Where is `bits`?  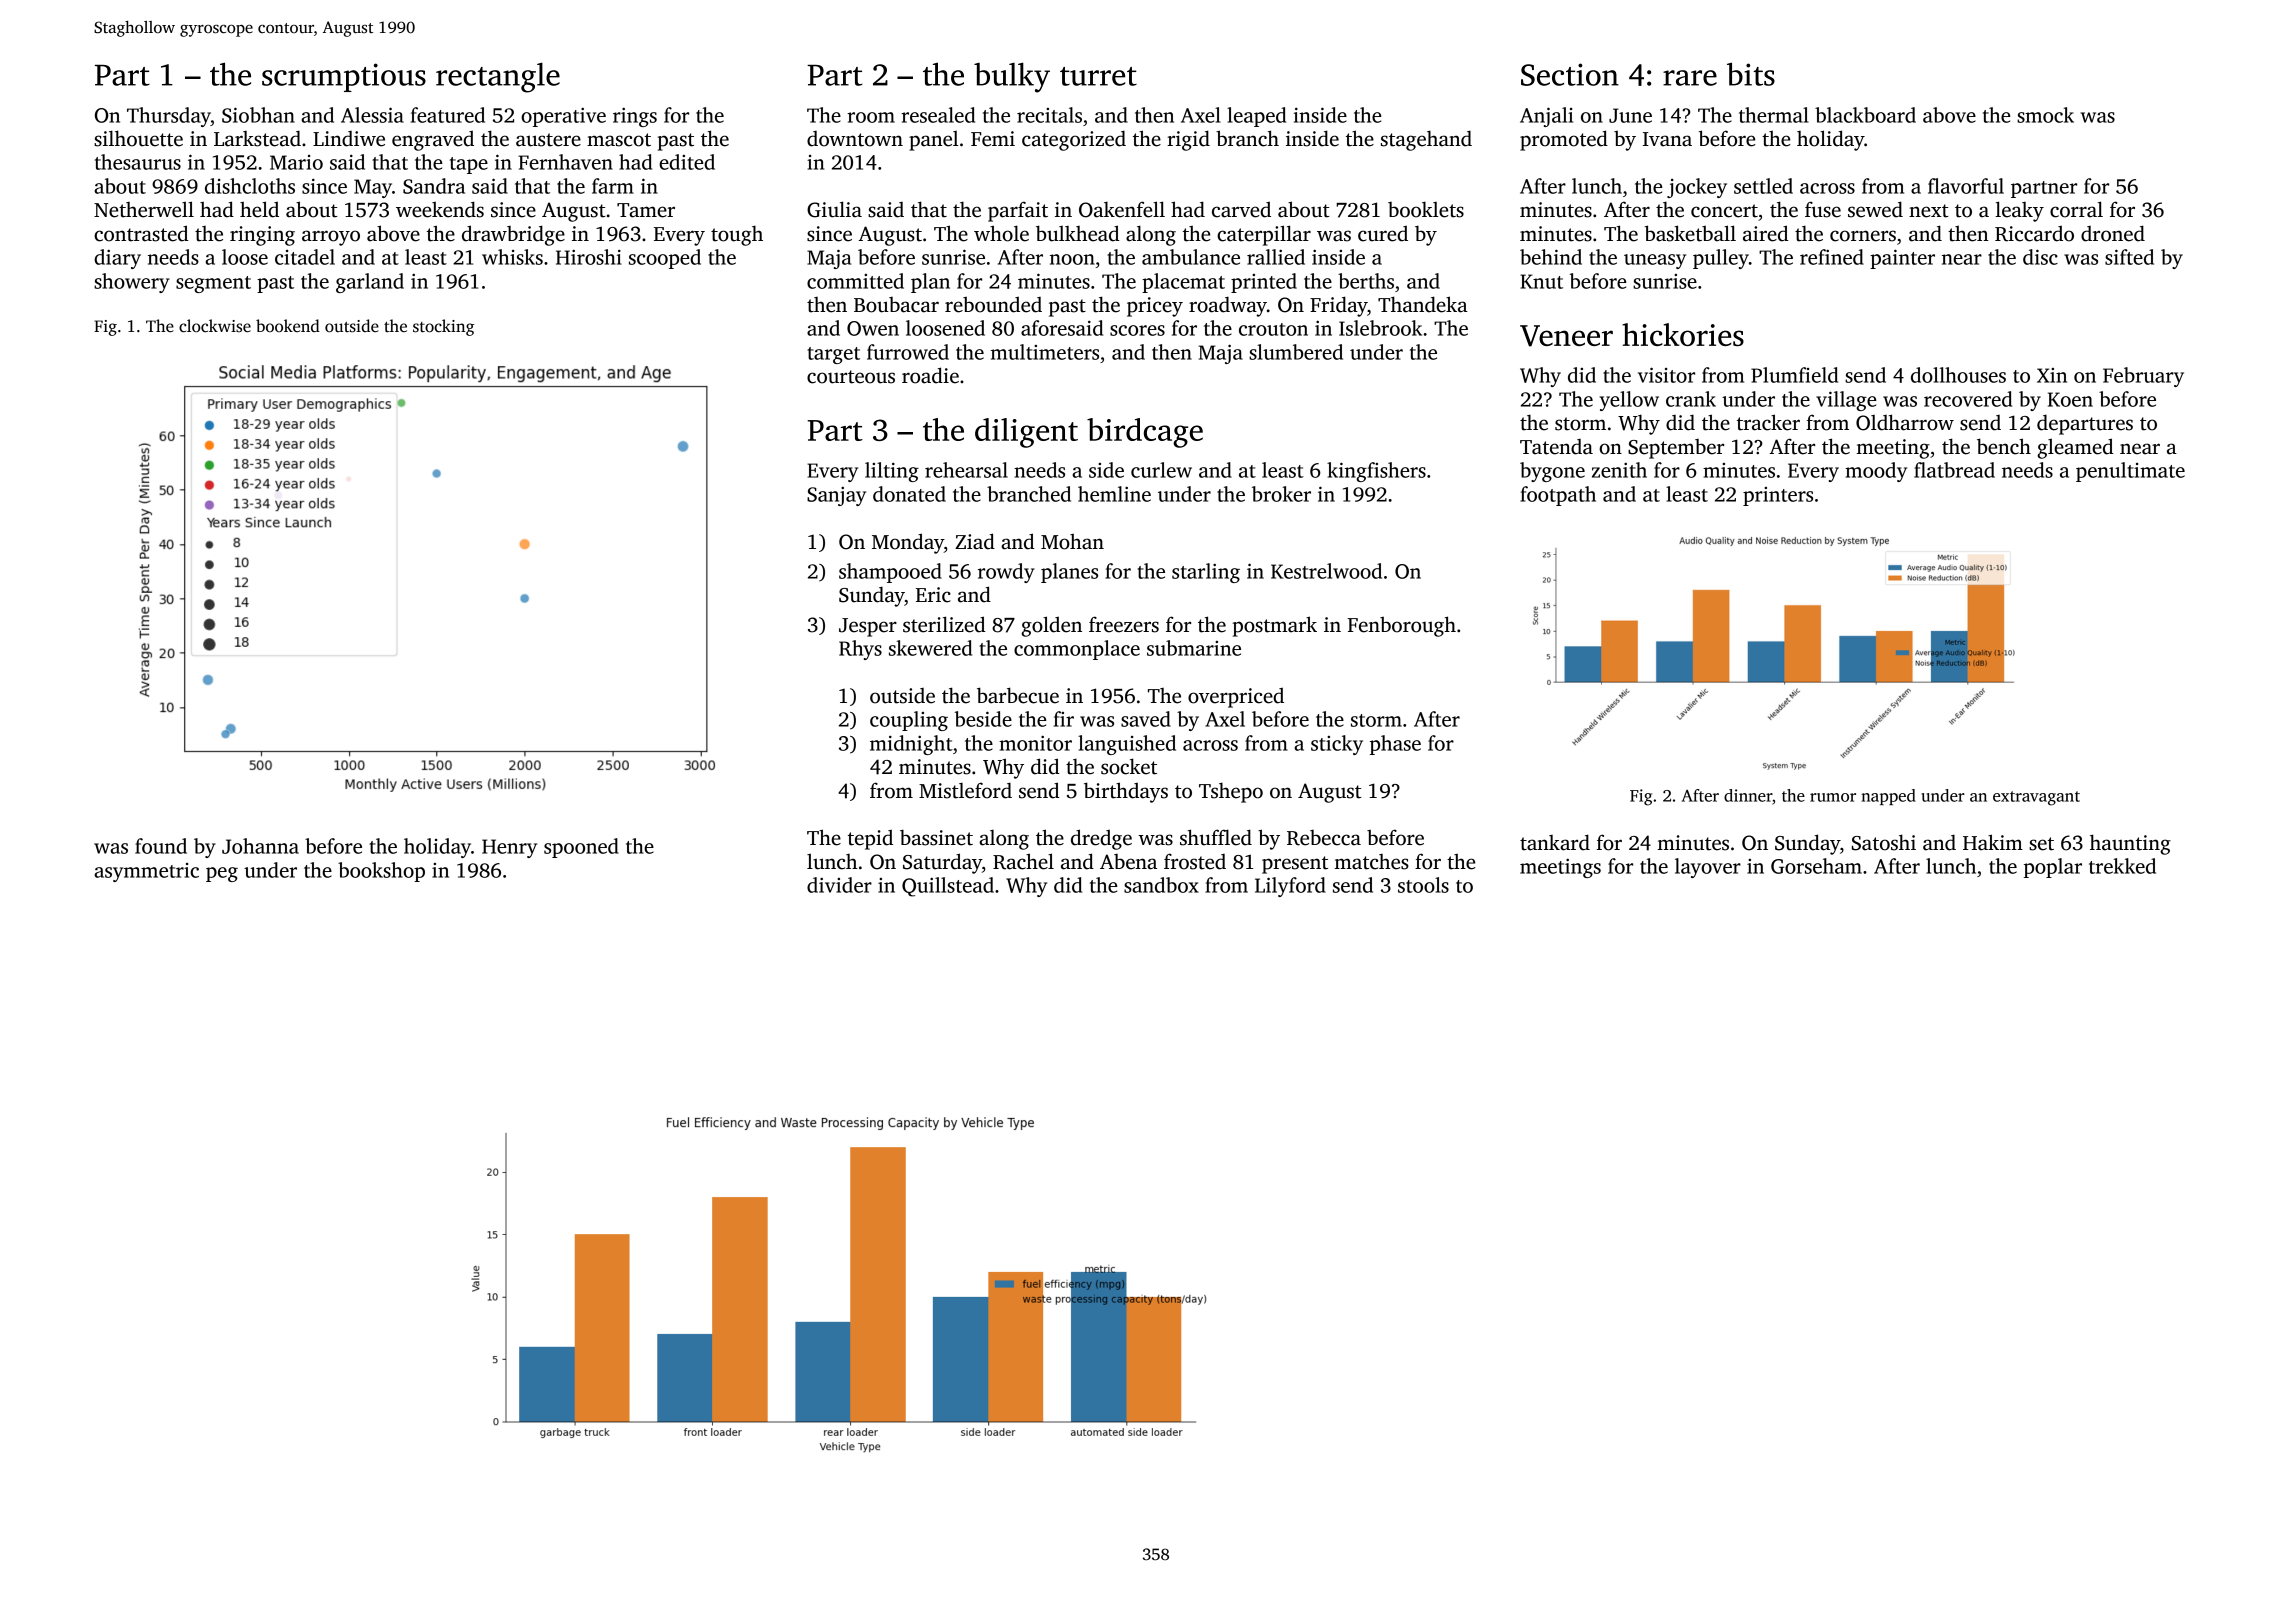
bits is located at coordinates (1751, 74).
